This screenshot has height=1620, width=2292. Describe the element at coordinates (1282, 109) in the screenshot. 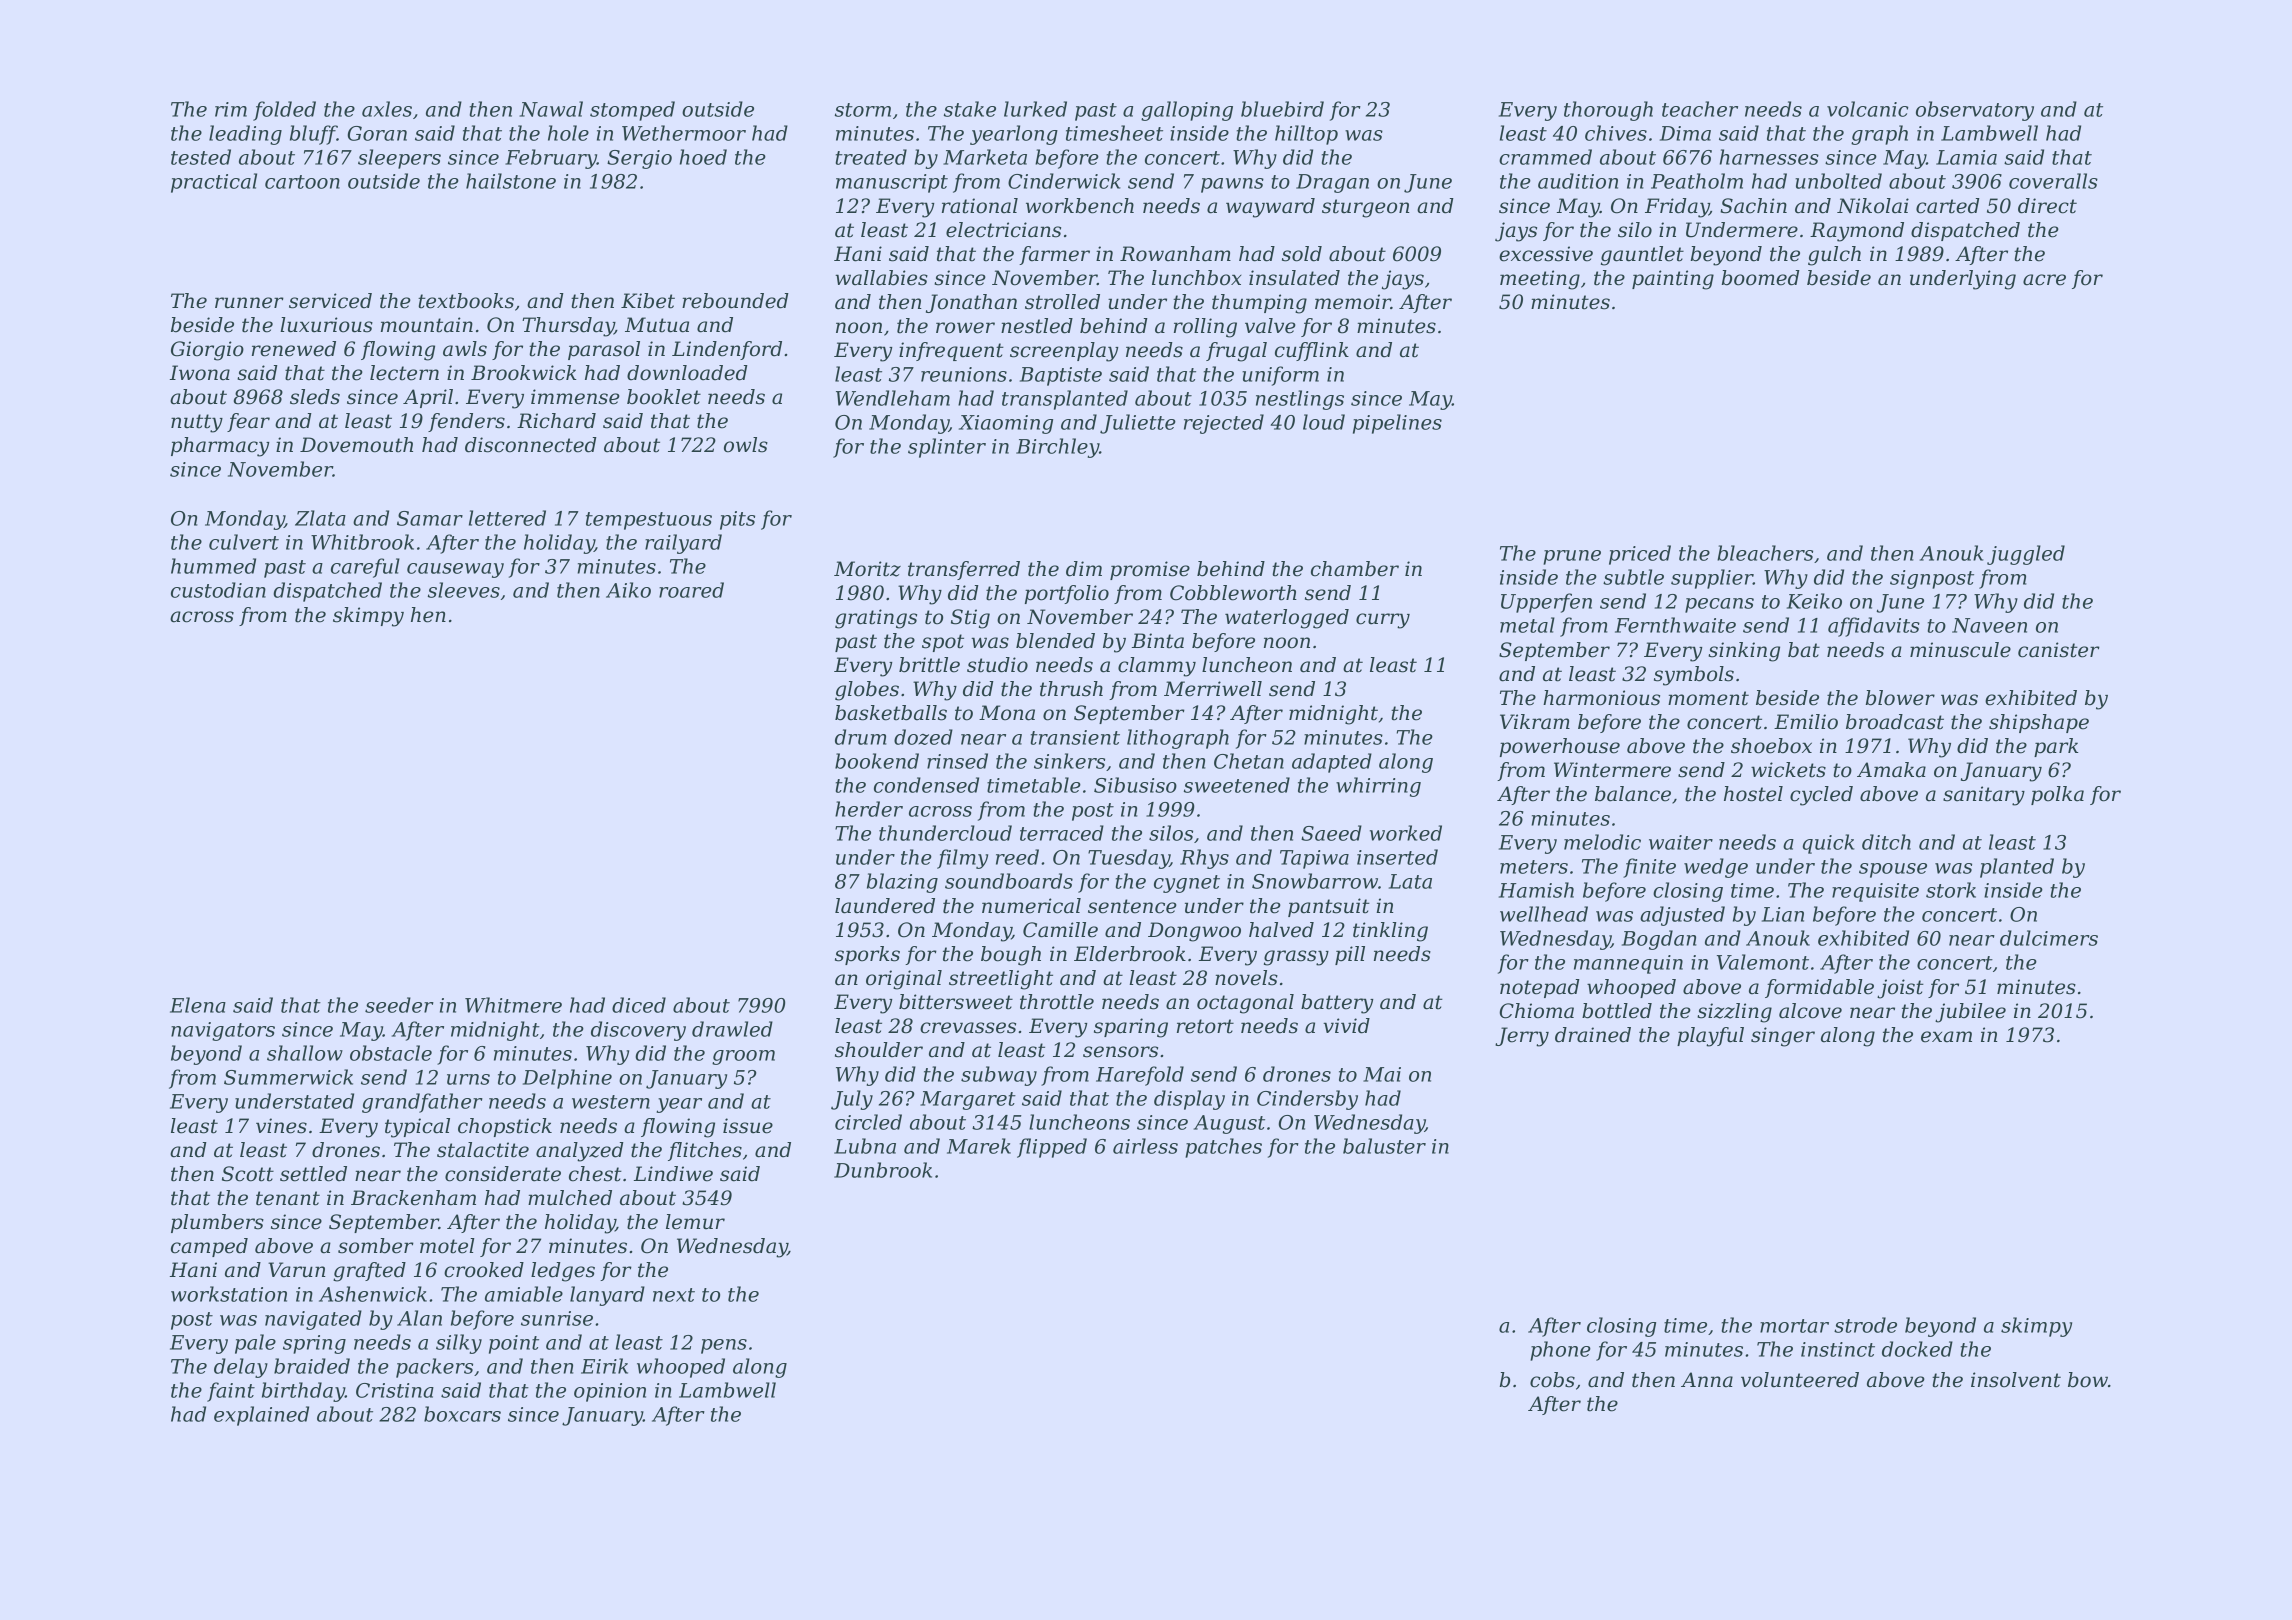

I see `bluebird` at that location.
